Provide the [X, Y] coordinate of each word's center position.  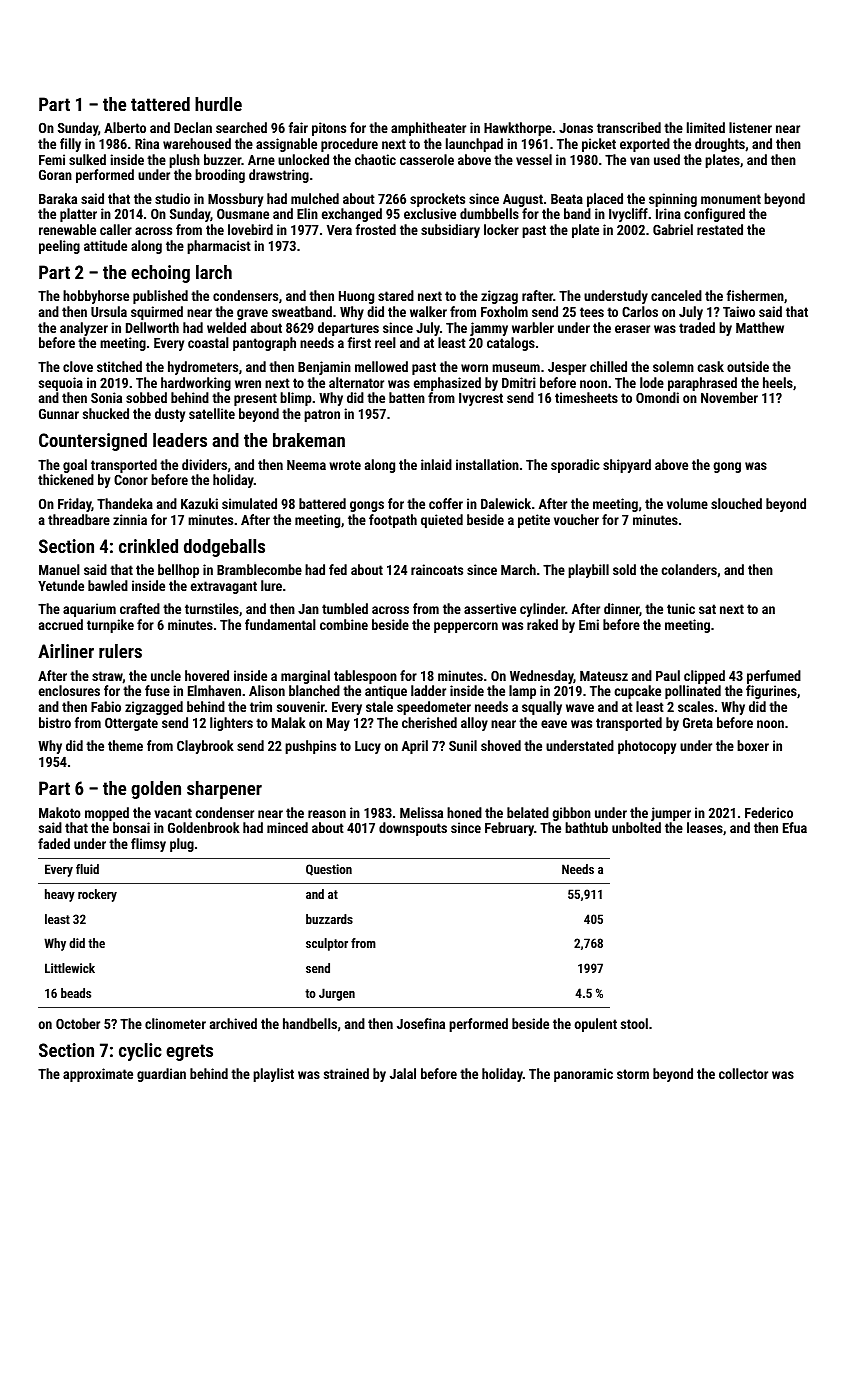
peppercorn [466, 627]
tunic [681, 608]
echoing [160, 274]
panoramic [583, 1075]
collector [743, 1073]
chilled [608, 366]
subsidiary [450, 231]
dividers [204, 464]
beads [76, 993]
